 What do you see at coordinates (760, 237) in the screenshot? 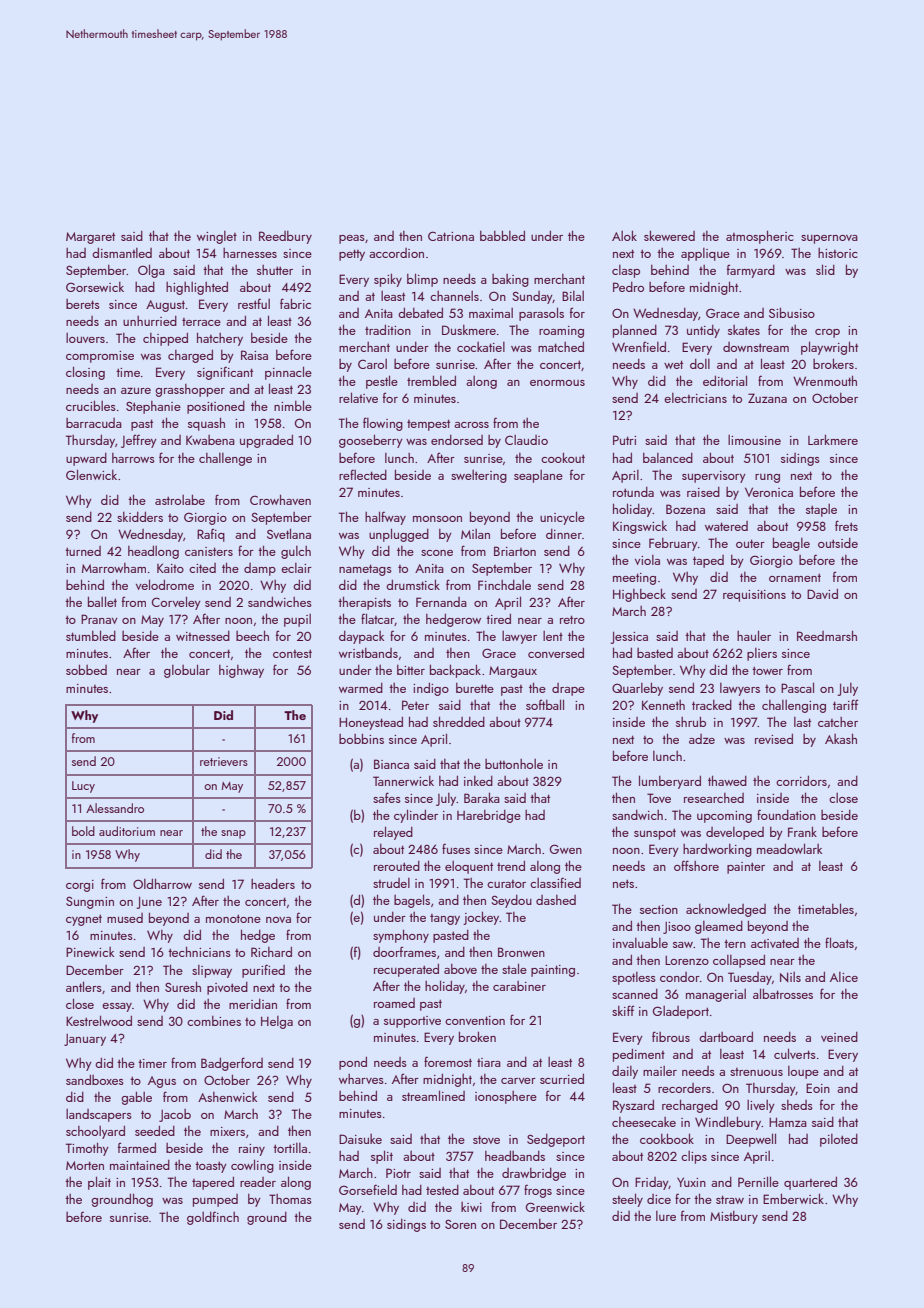
I see `atmospheric` at bounding box center [760, 237].
